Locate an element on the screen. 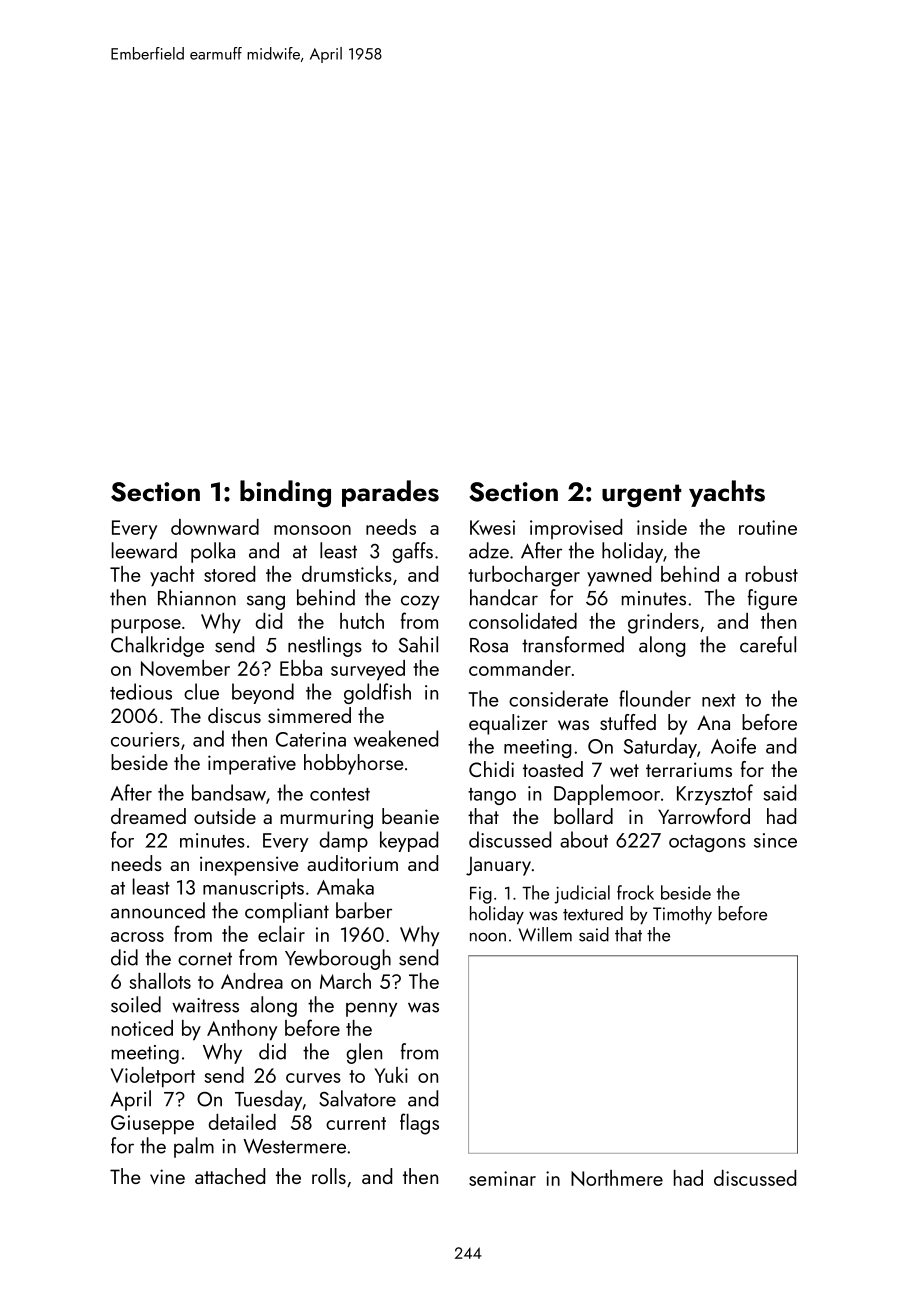  parades is located at coordinates (390, 493).
